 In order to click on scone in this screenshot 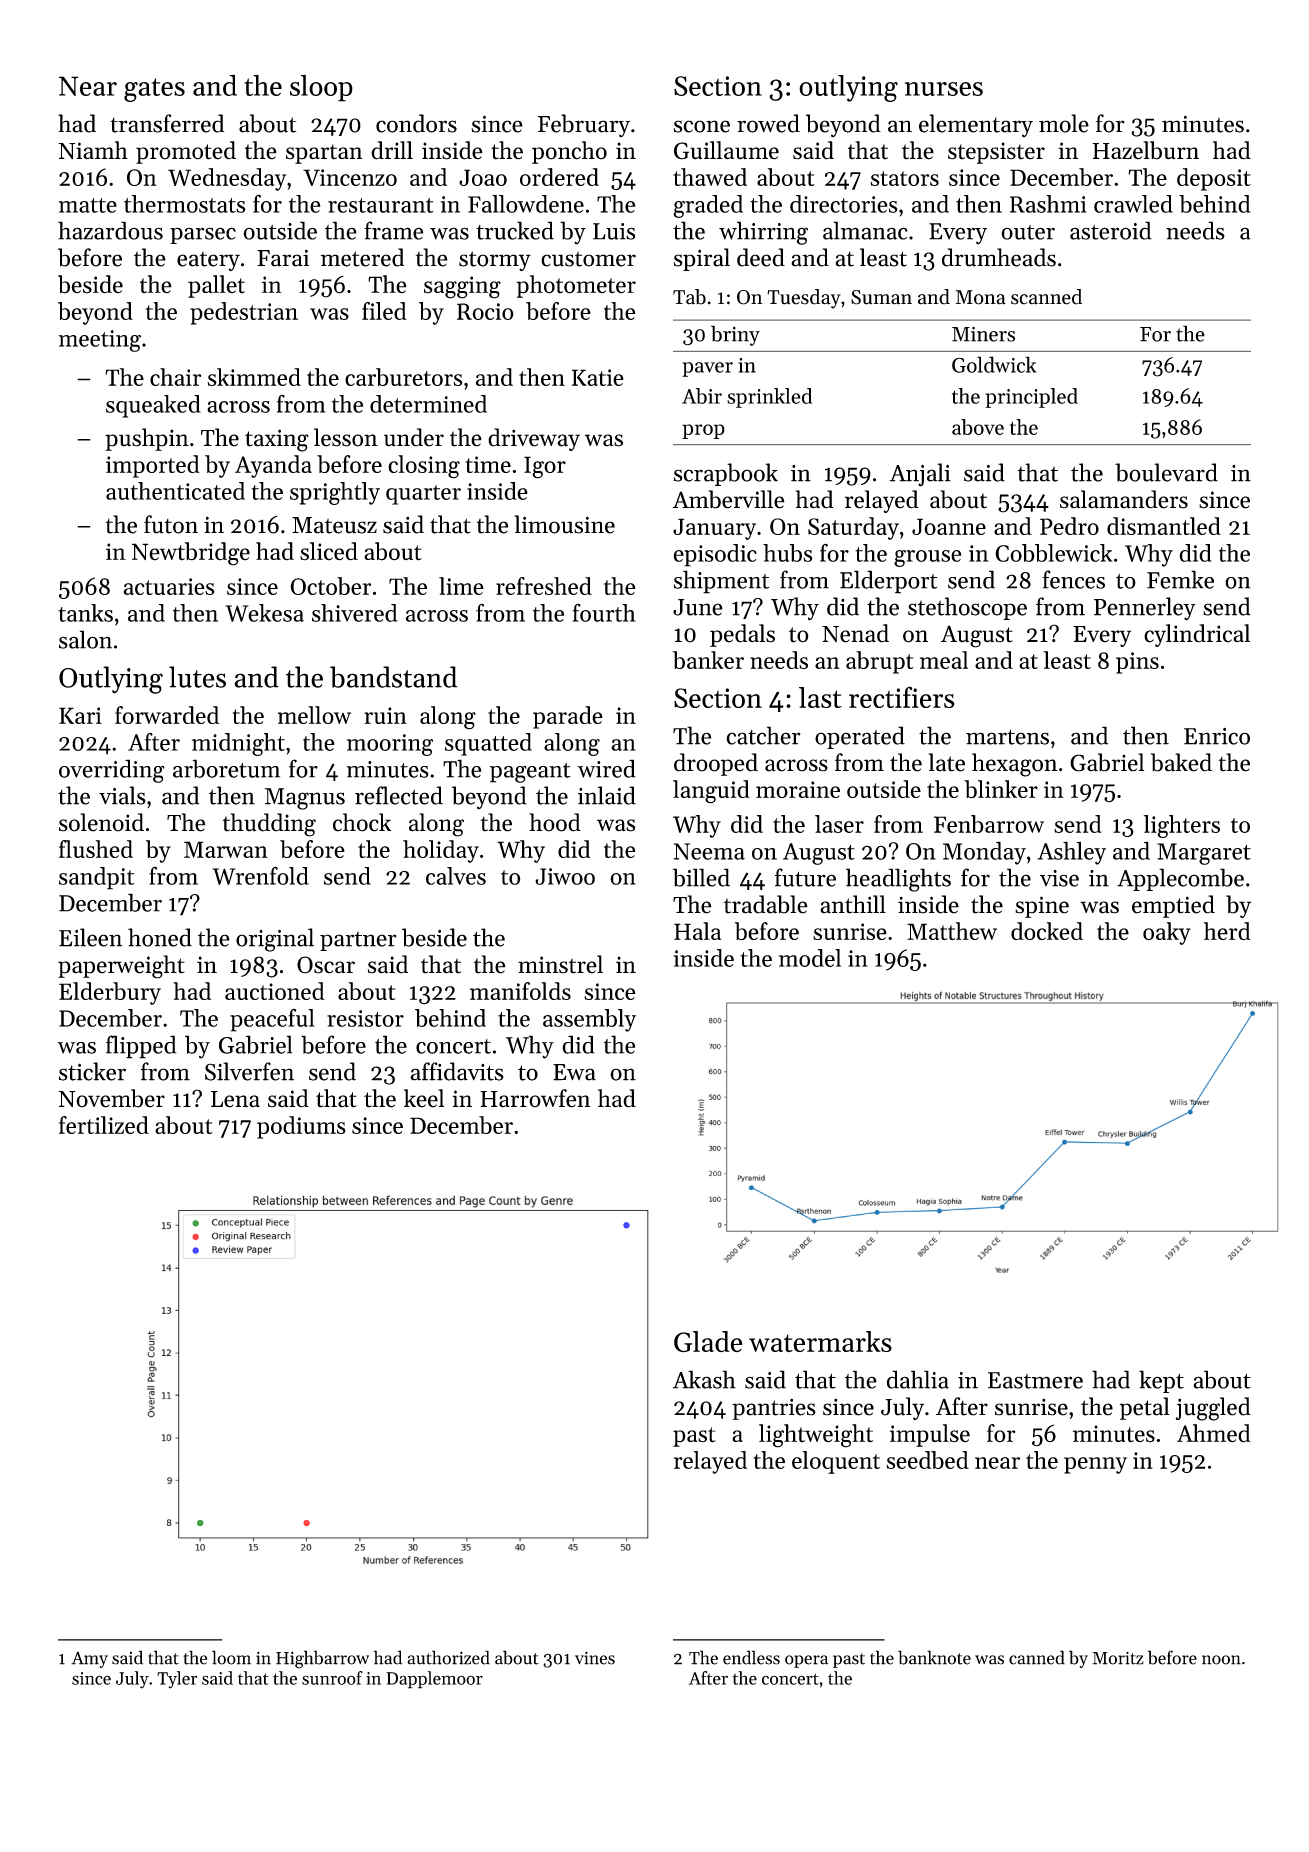, I will do `click(702, 126)`.
